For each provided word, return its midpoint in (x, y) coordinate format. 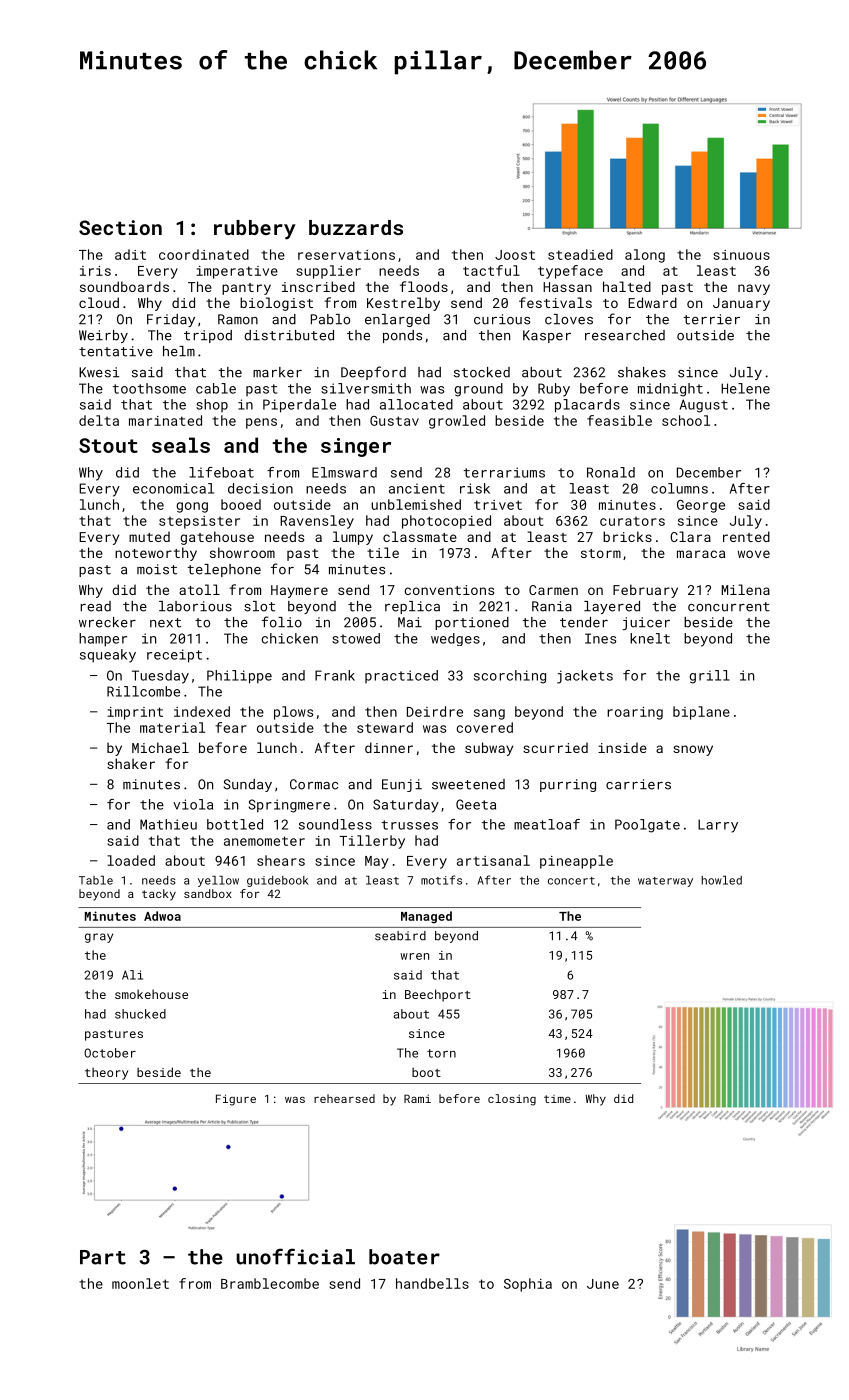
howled (721, 880)
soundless (335, 824)
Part (103, 1257)
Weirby (103, 336)
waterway (665, 882)
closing (512, 1100)
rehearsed (344, 1098)
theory (107, 1073)
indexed (202, 711)
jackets (585, 677)
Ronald (611, 472)
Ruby (554, 390)
